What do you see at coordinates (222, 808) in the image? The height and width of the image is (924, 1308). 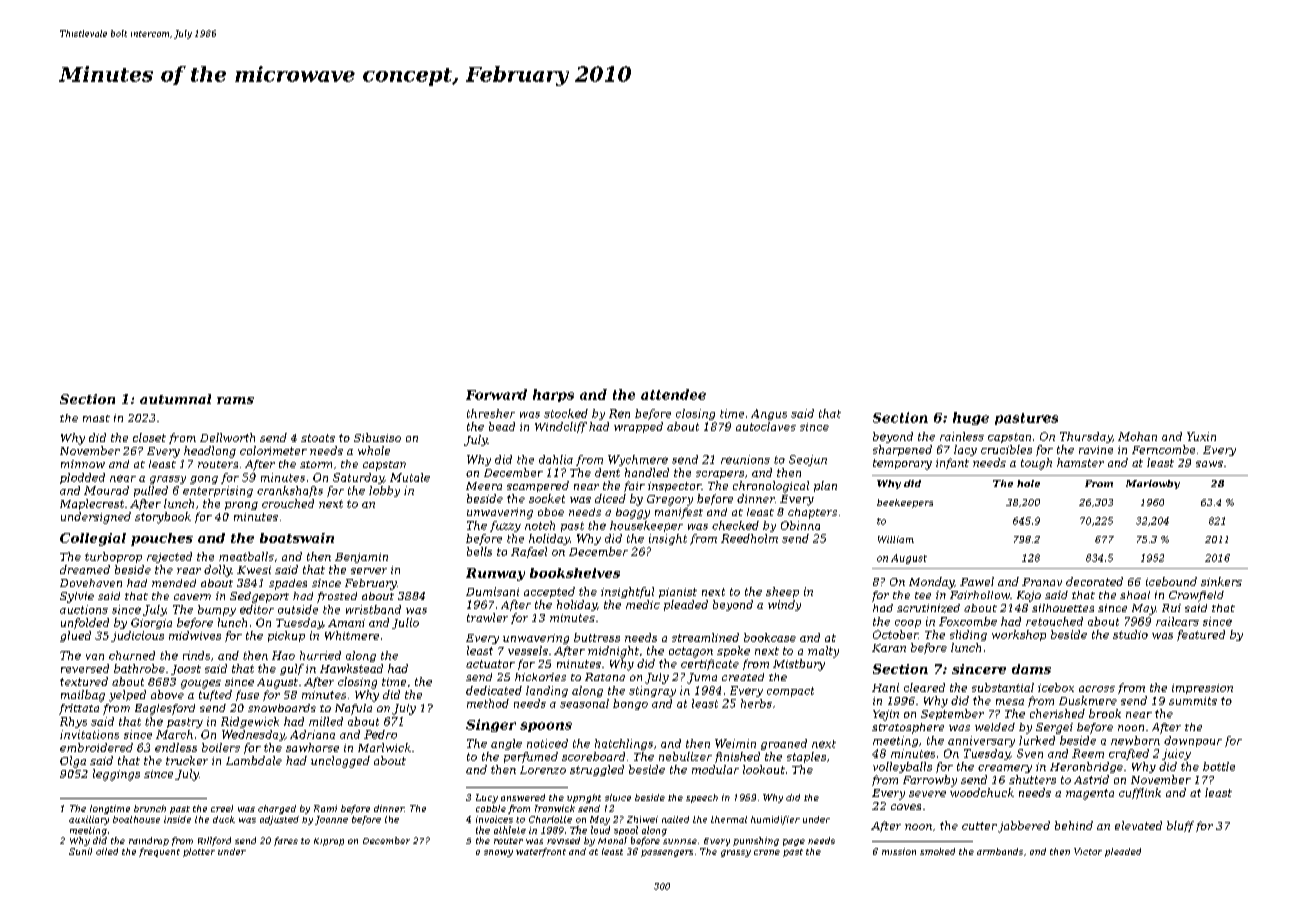 I see `creel` at bounding box center [222, 808].
